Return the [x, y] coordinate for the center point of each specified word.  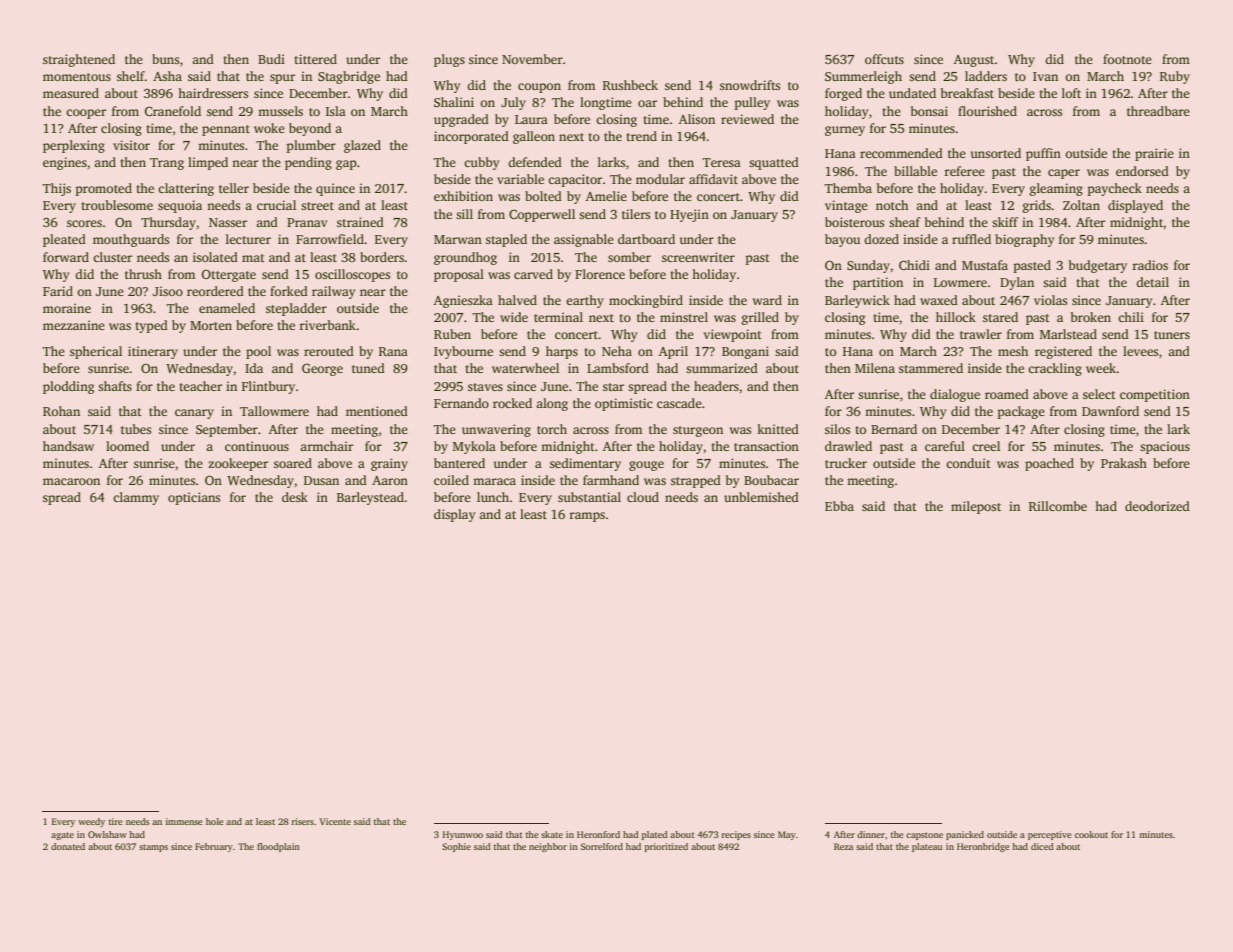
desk [295, 497]
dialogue [955, 395]
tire [116, 821]
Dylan [1017, 283]
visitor [131, 145]
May [787, 835]
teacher [200, 386]
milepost [976, 507]
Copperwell [542, 215]
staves [485, 387]
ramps [587, 517]
